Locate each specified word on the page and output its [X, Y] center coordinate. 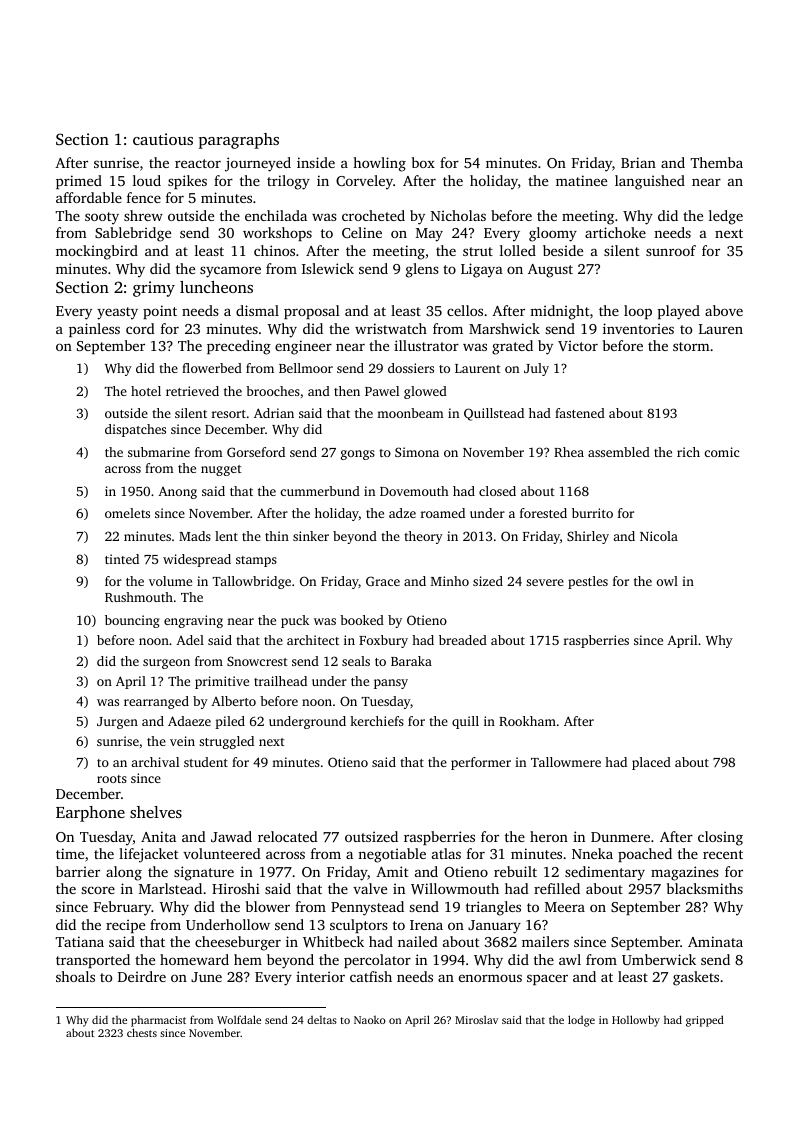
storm [691, 346]
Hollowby [636, 1021]
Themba [716, 162]
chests [142, 1032]
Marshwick [504, 328]
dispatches [135, 430]
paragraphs [239, 141]
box [423, 162]
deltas [322, 1020]
